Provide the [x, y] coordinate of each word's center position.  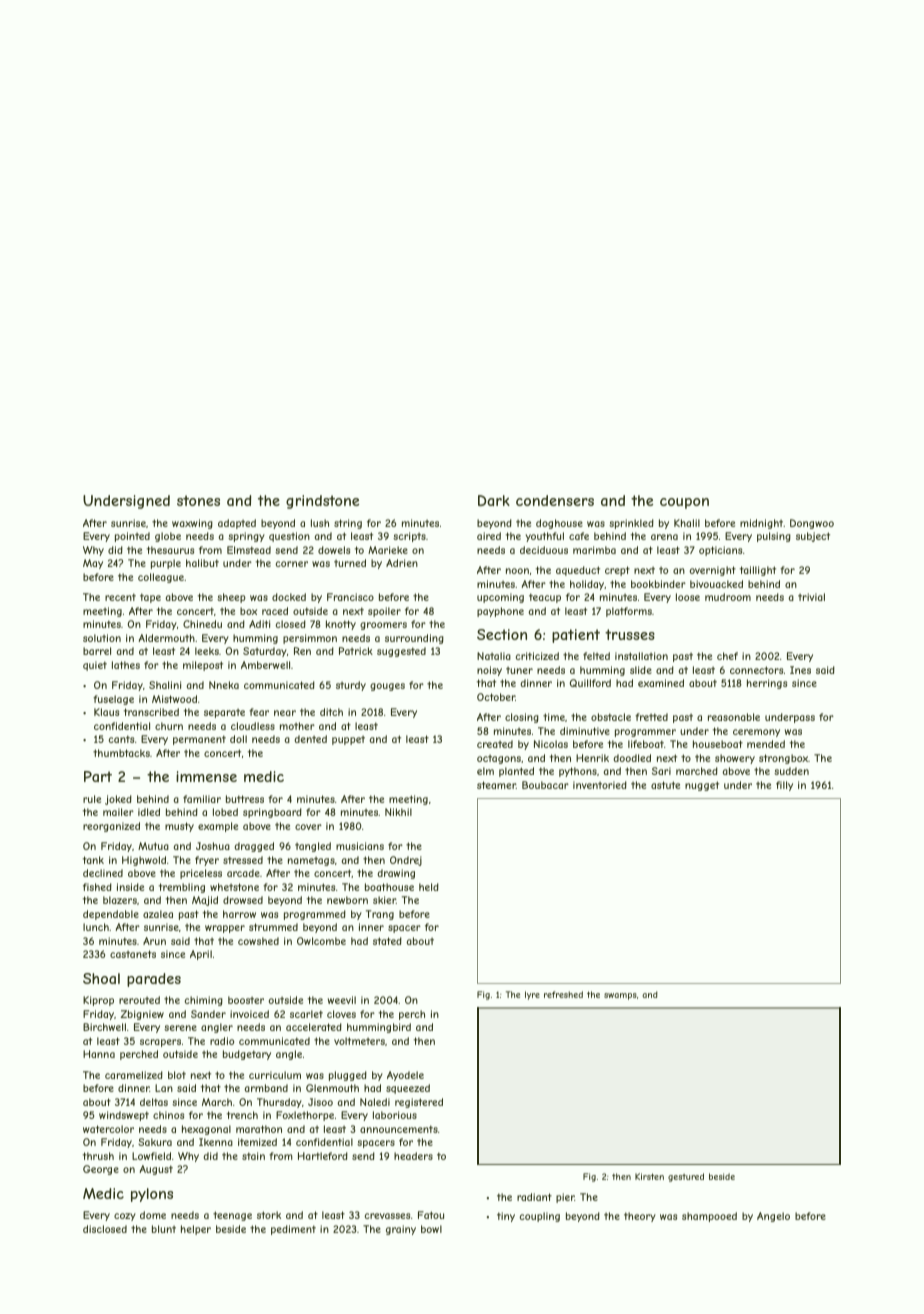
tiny [506, 1217]
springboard [272, 813]
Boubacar [545, 785]
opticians [720, 551]
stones [198, 500]
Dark [494, 500]
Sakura [155, 1142]
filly [784, 786]
